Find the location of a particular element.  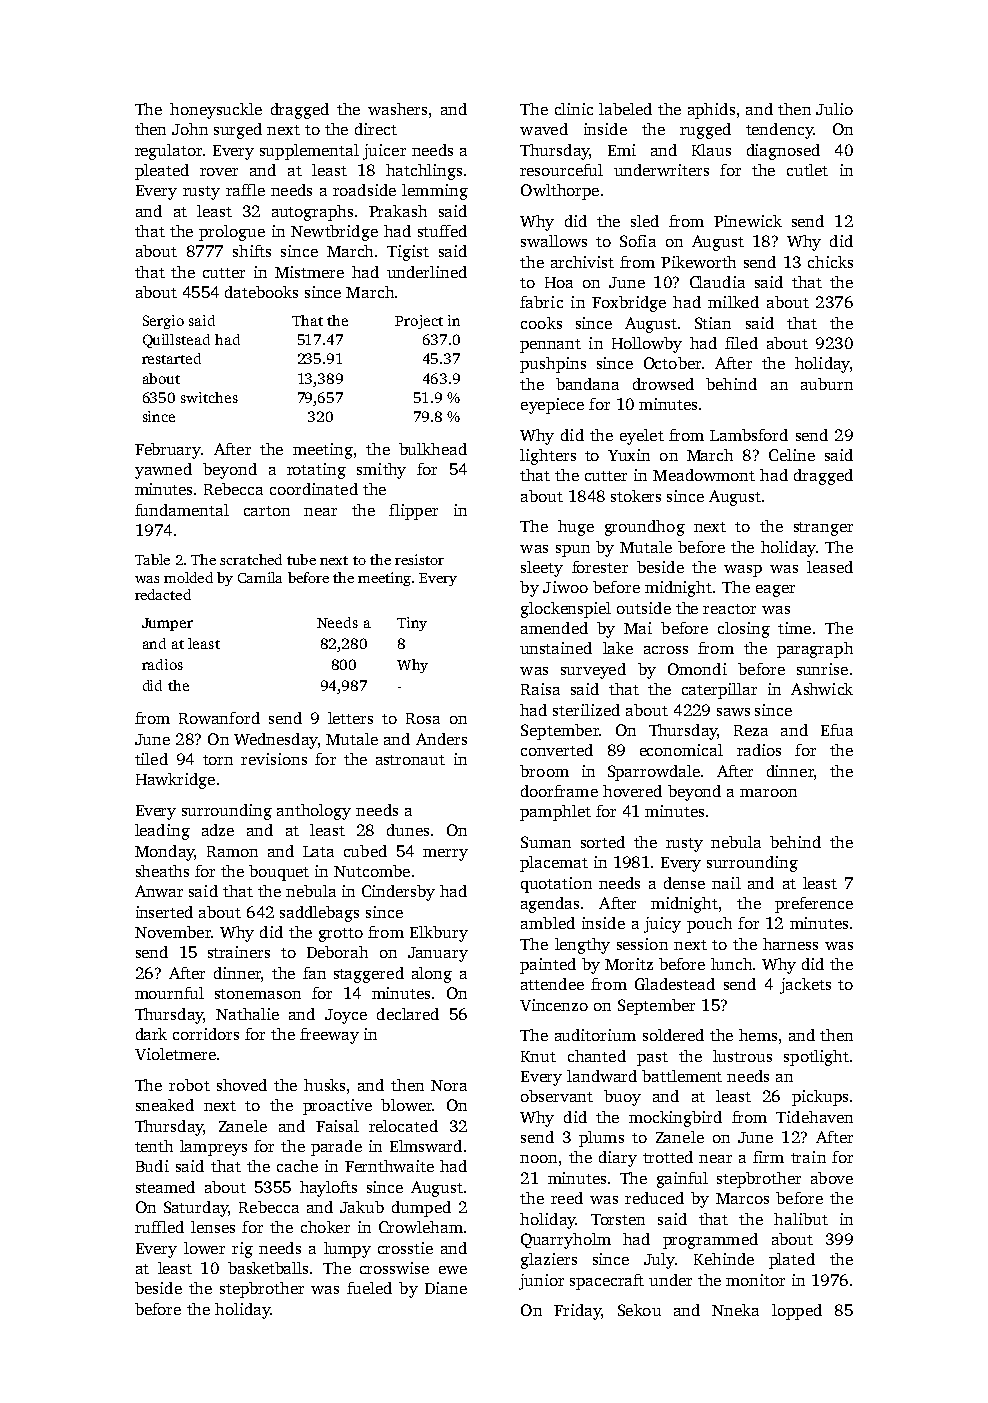

tube is located at coordinates (301, 559).
